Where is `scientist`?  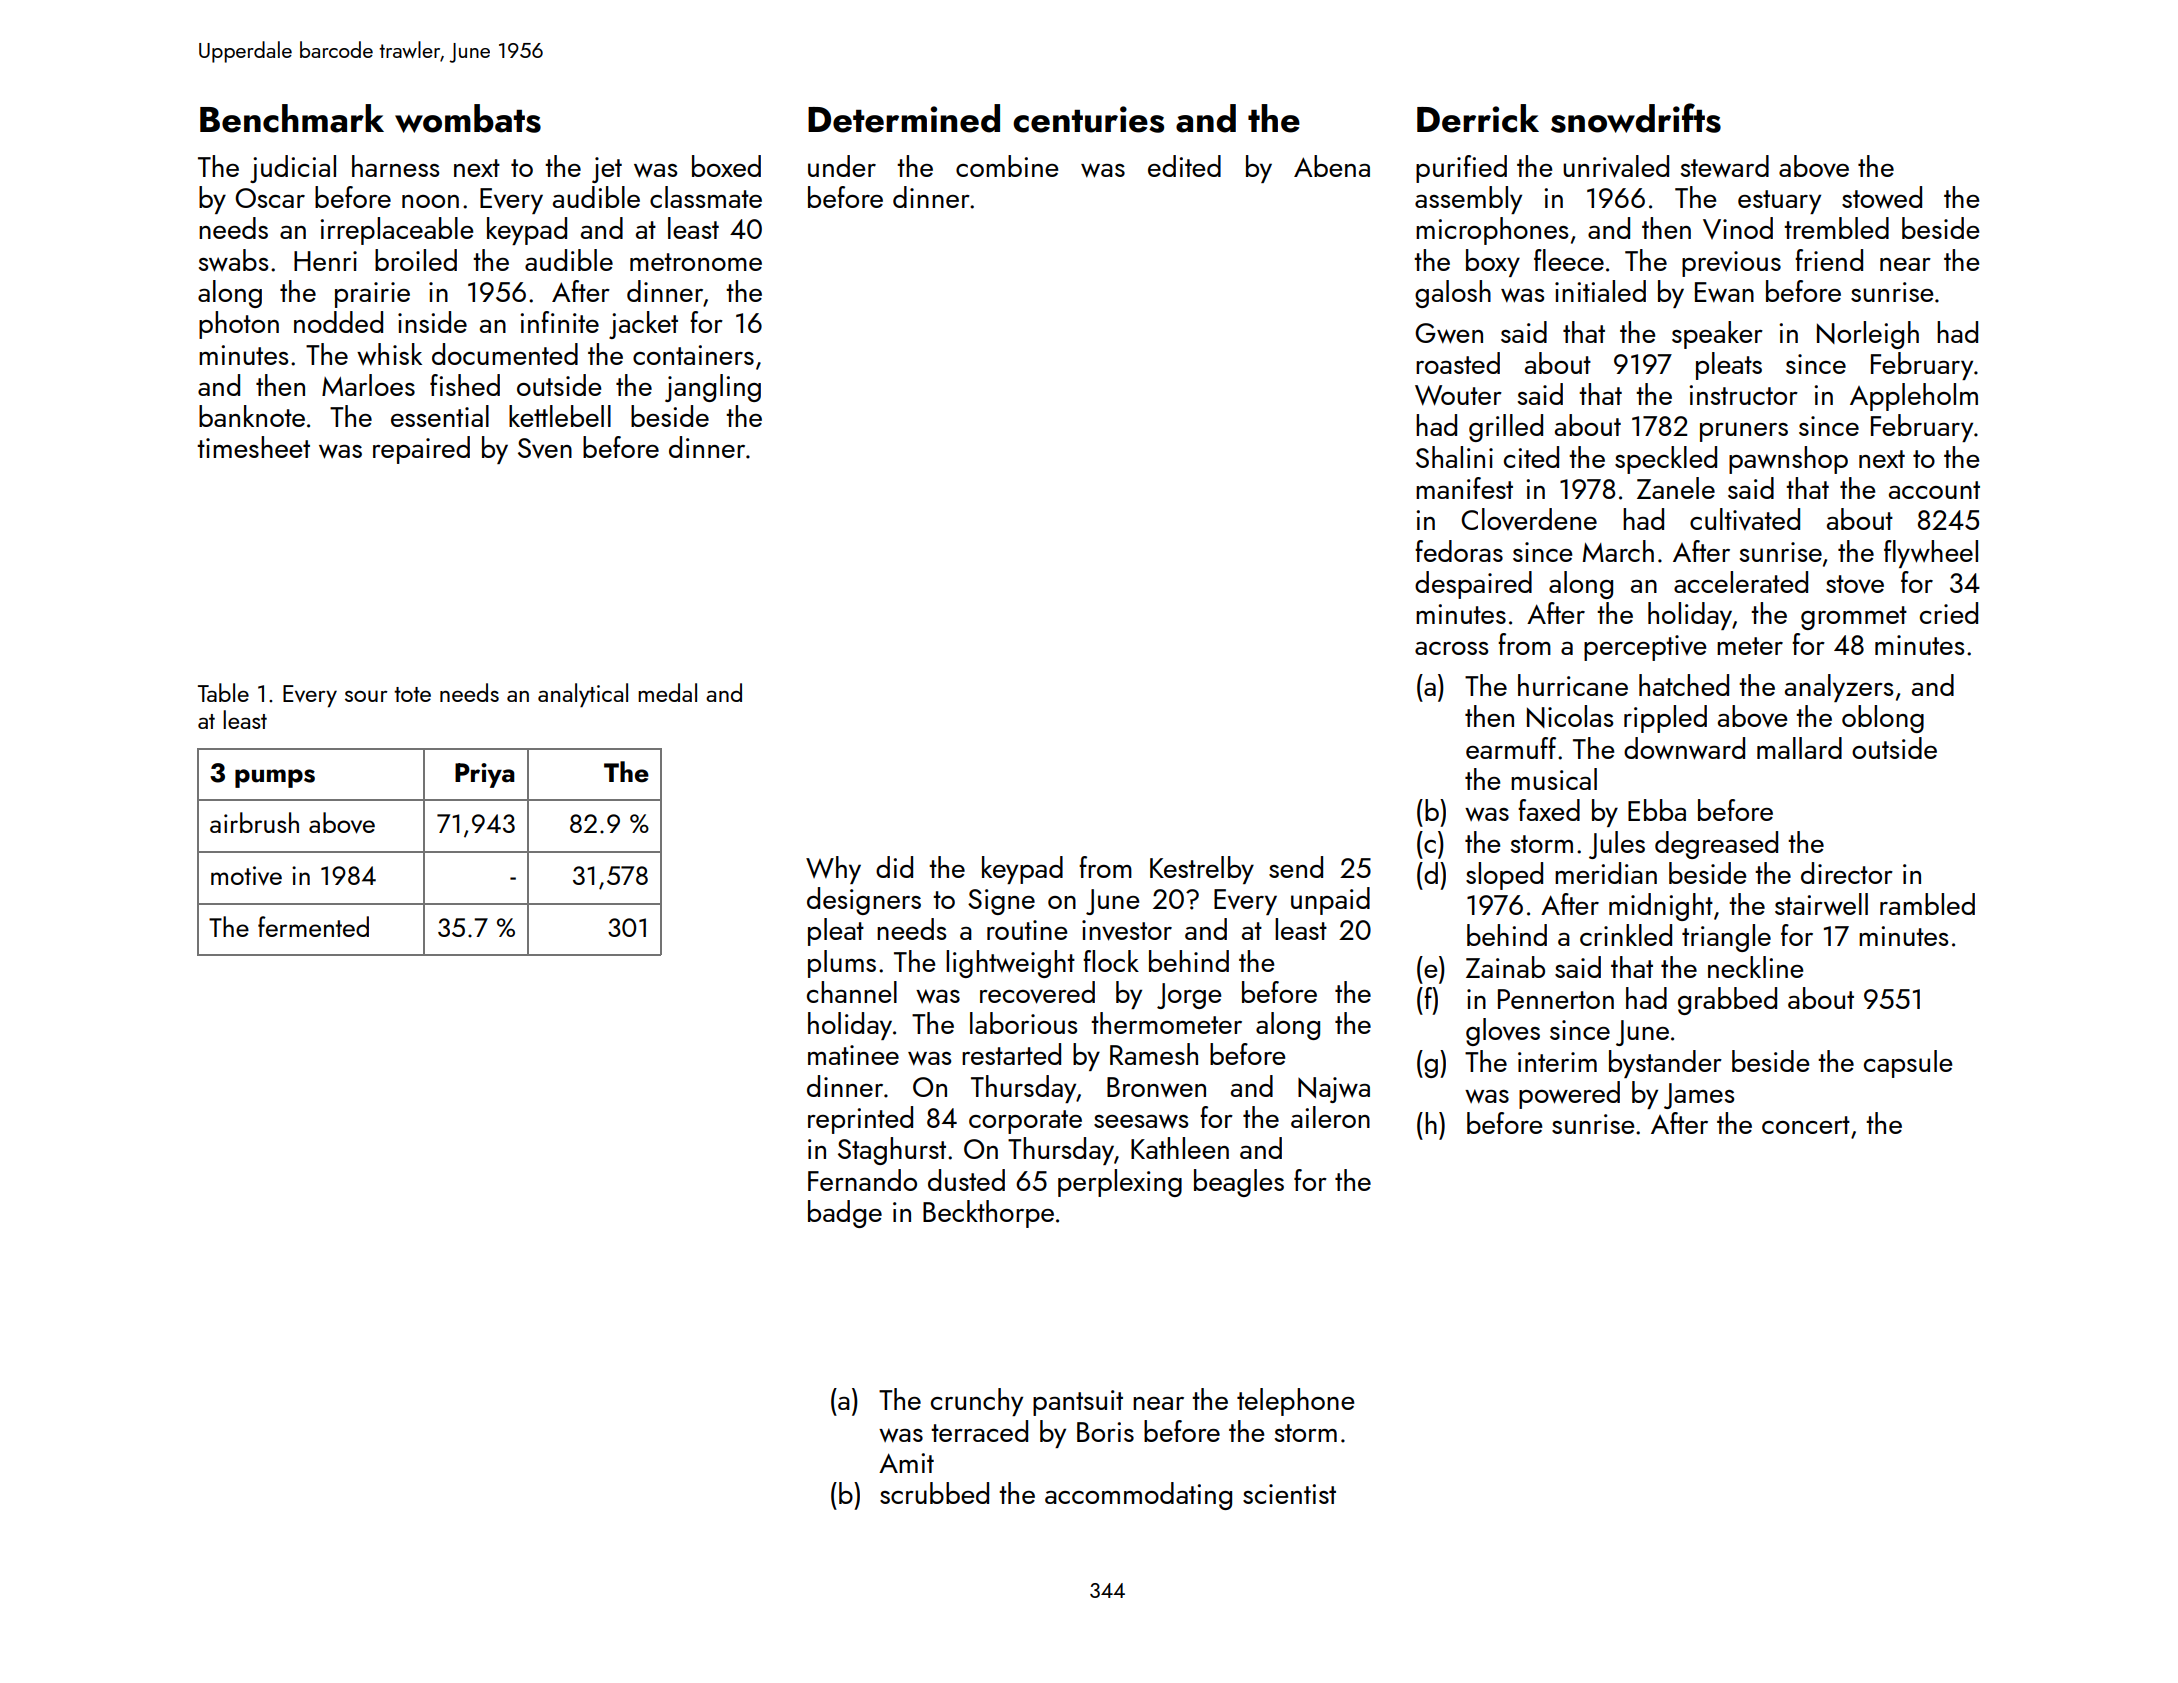
scientist is located at coordinates (1289, 1494).
